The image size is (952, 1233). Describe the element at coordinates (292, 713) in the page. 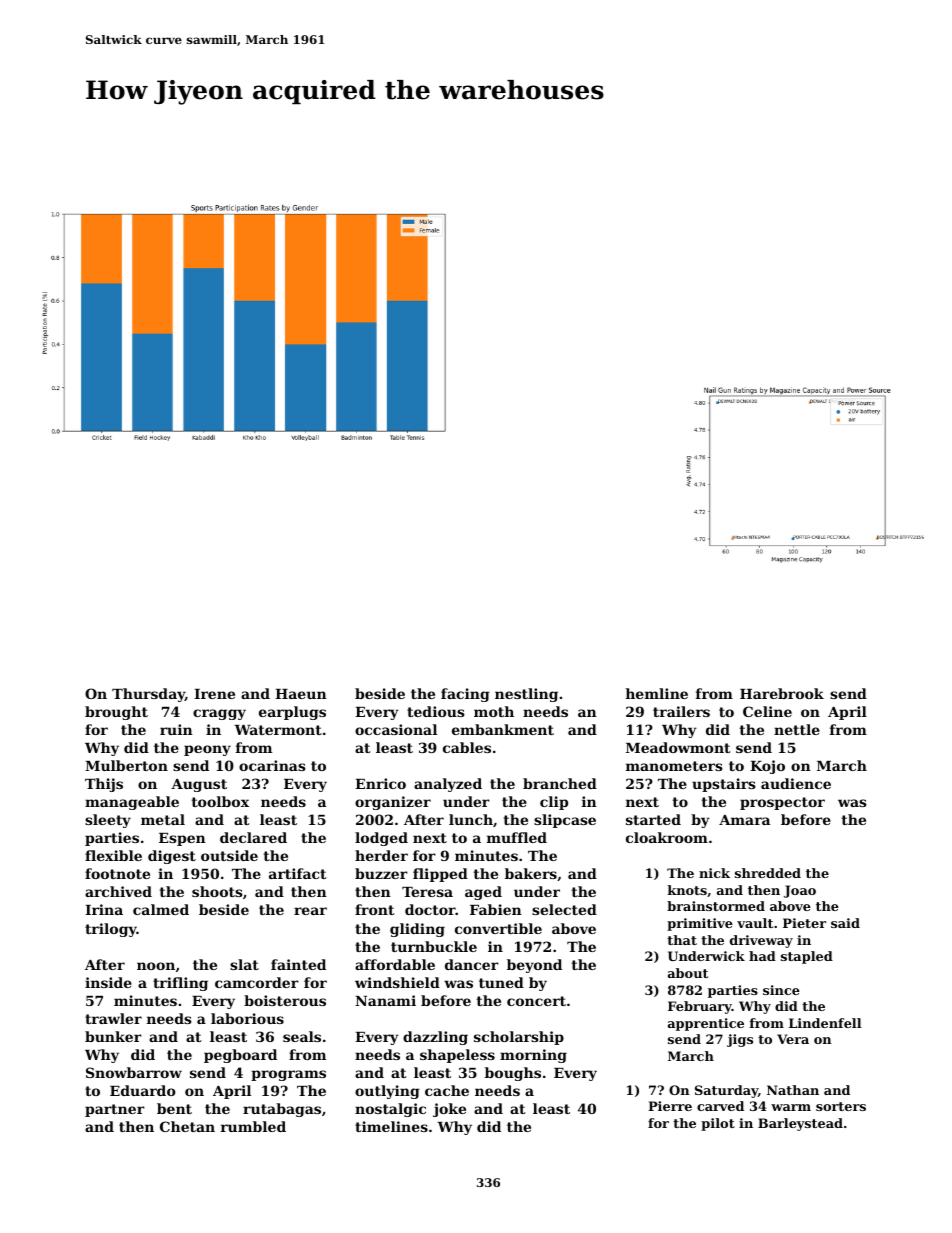

I see `earplugs` at that location.
